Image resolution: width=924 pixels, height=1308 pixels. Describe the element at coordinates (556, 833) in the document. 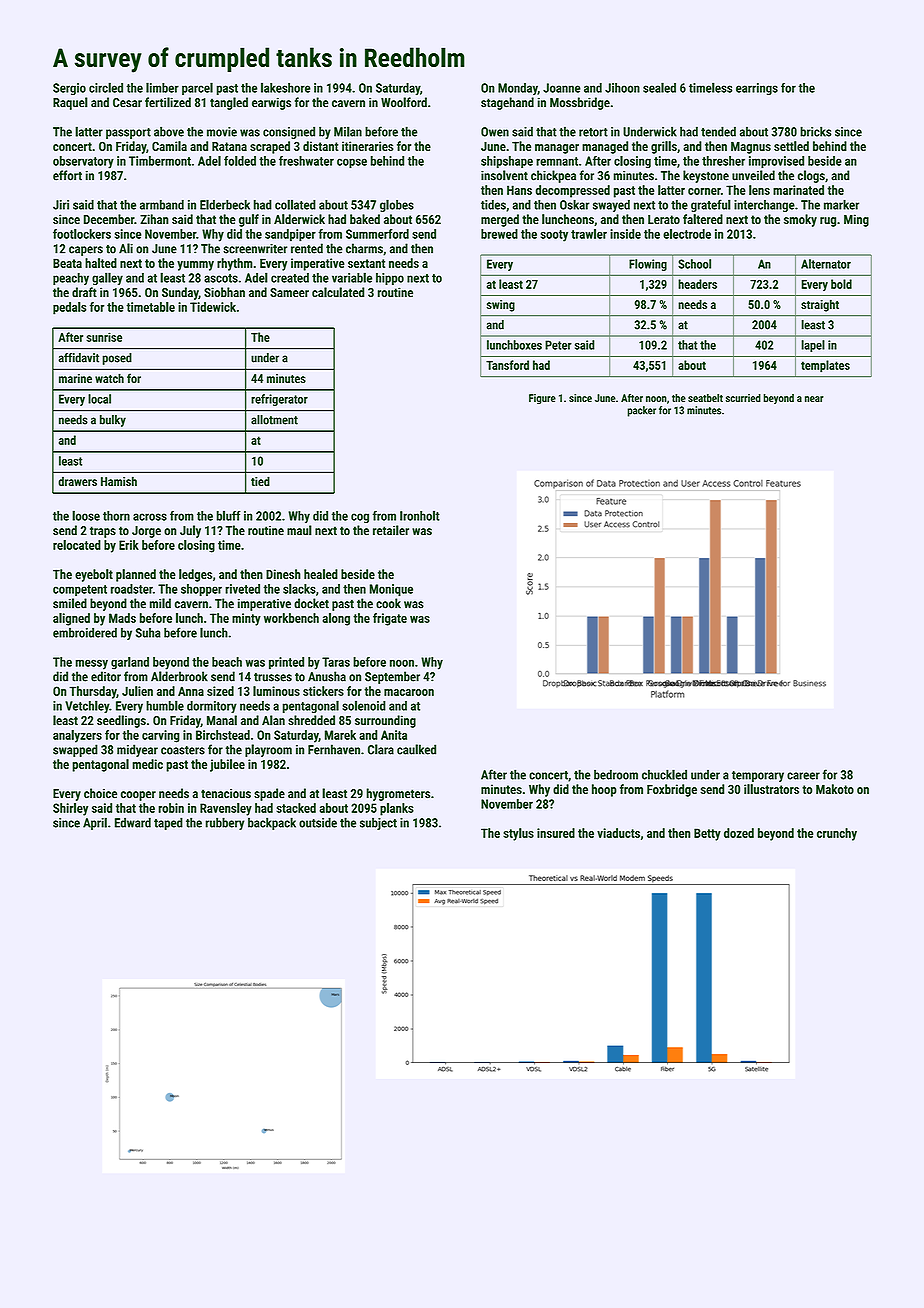

I see `insured` at that location.
